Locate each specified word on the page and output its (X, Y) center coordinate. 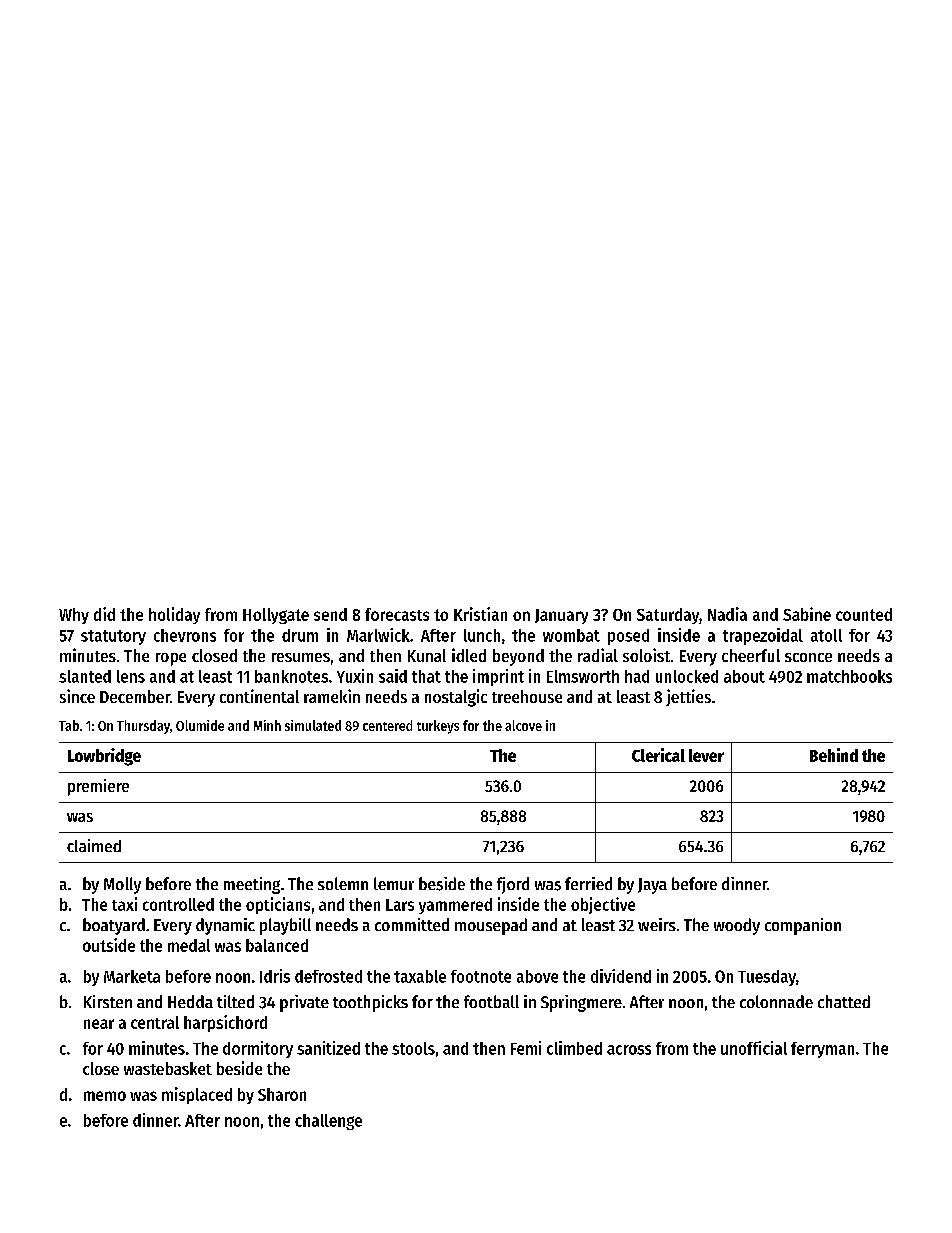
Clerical (658, 755)
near (99, 1024)
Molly (122, 885)
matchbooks (849, 676)
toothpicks (370, 1003)
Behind (834, 755)
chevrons (185, 635)
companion (803, 926)
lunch (482, 635)
